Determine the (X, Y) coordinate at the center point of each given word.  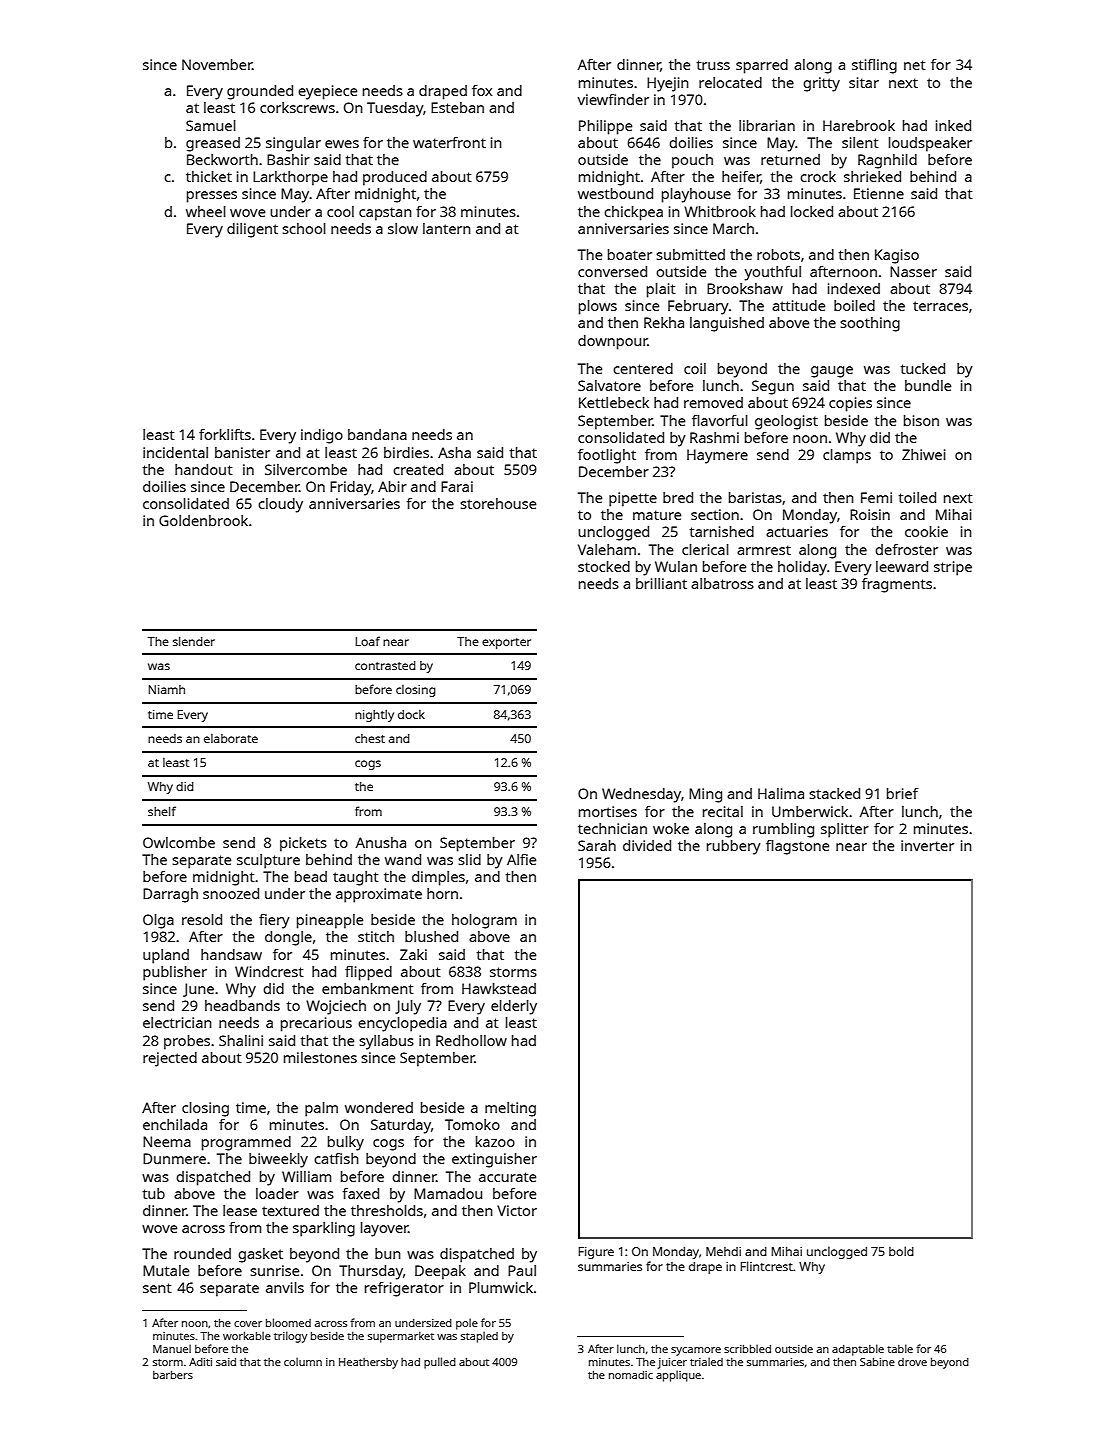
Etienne (879, 193)
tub (153, 1193)
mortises (608, 811)
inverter (927, 845)
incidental (175, 452)
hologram (484, 921)
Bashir (288, 159)
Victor (517, 1210)
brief (903, 793)
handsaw (231, 954)
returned (790, 159)
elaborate (231, 738)
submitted (690, 254)
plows (598, 307)
